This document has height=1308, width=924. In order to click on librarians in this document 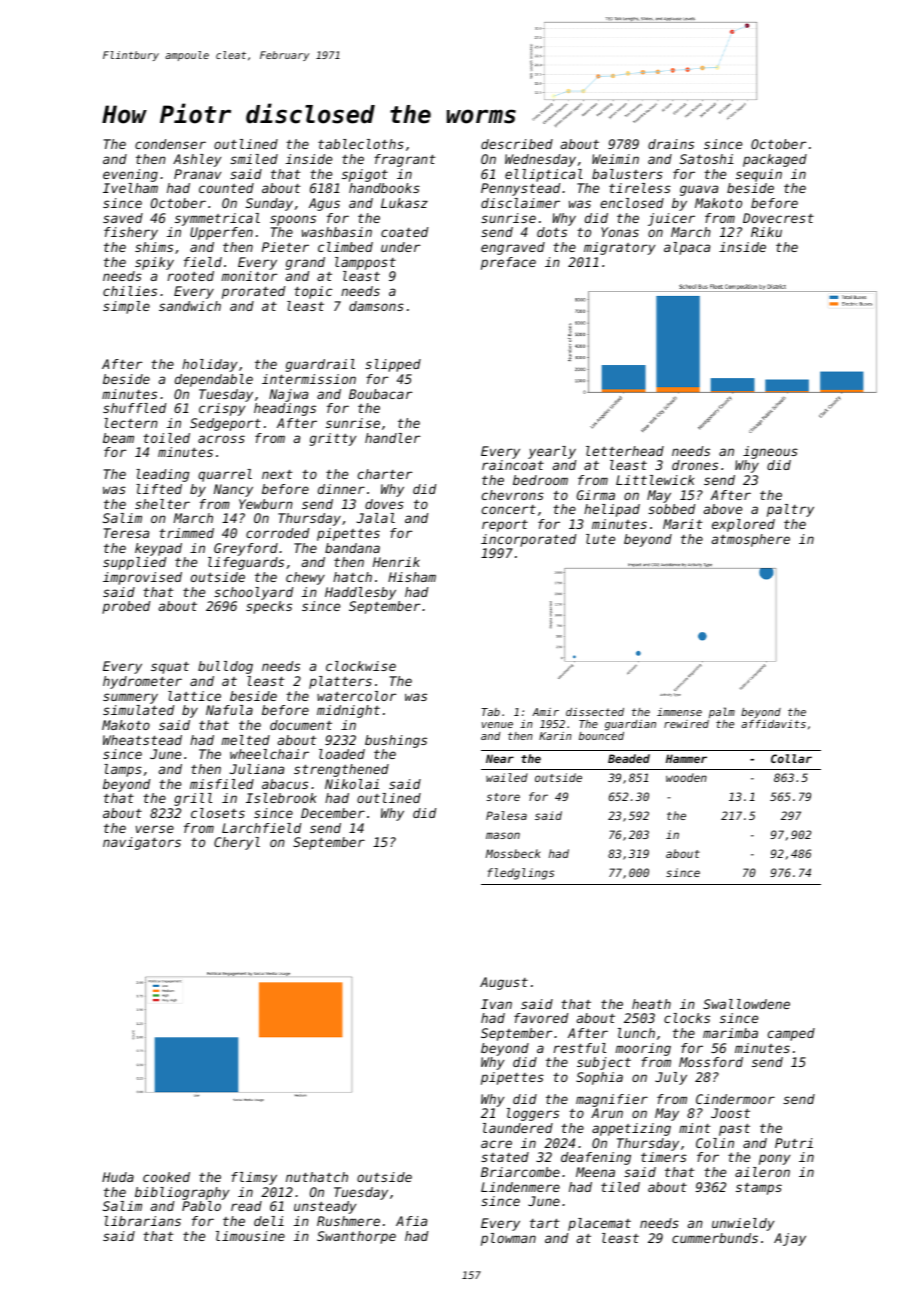, I will do `click(142, 1221)`.
